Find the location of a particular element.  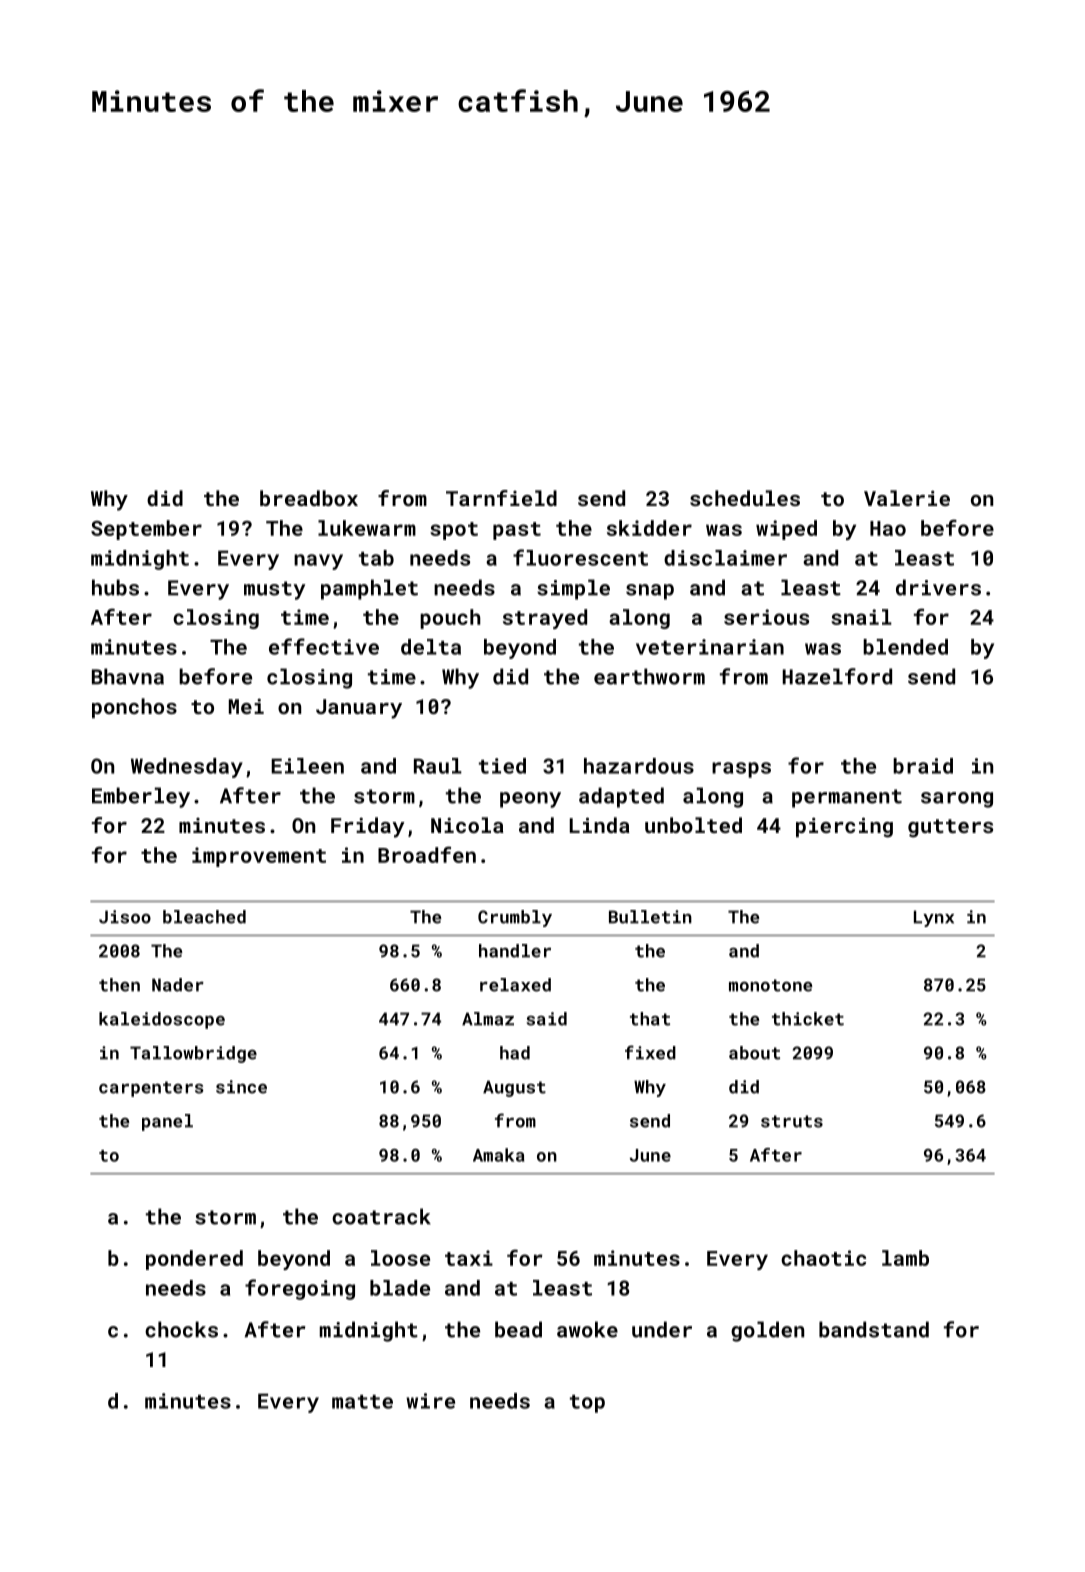

breadbox is located at coordinates (309, 498).
